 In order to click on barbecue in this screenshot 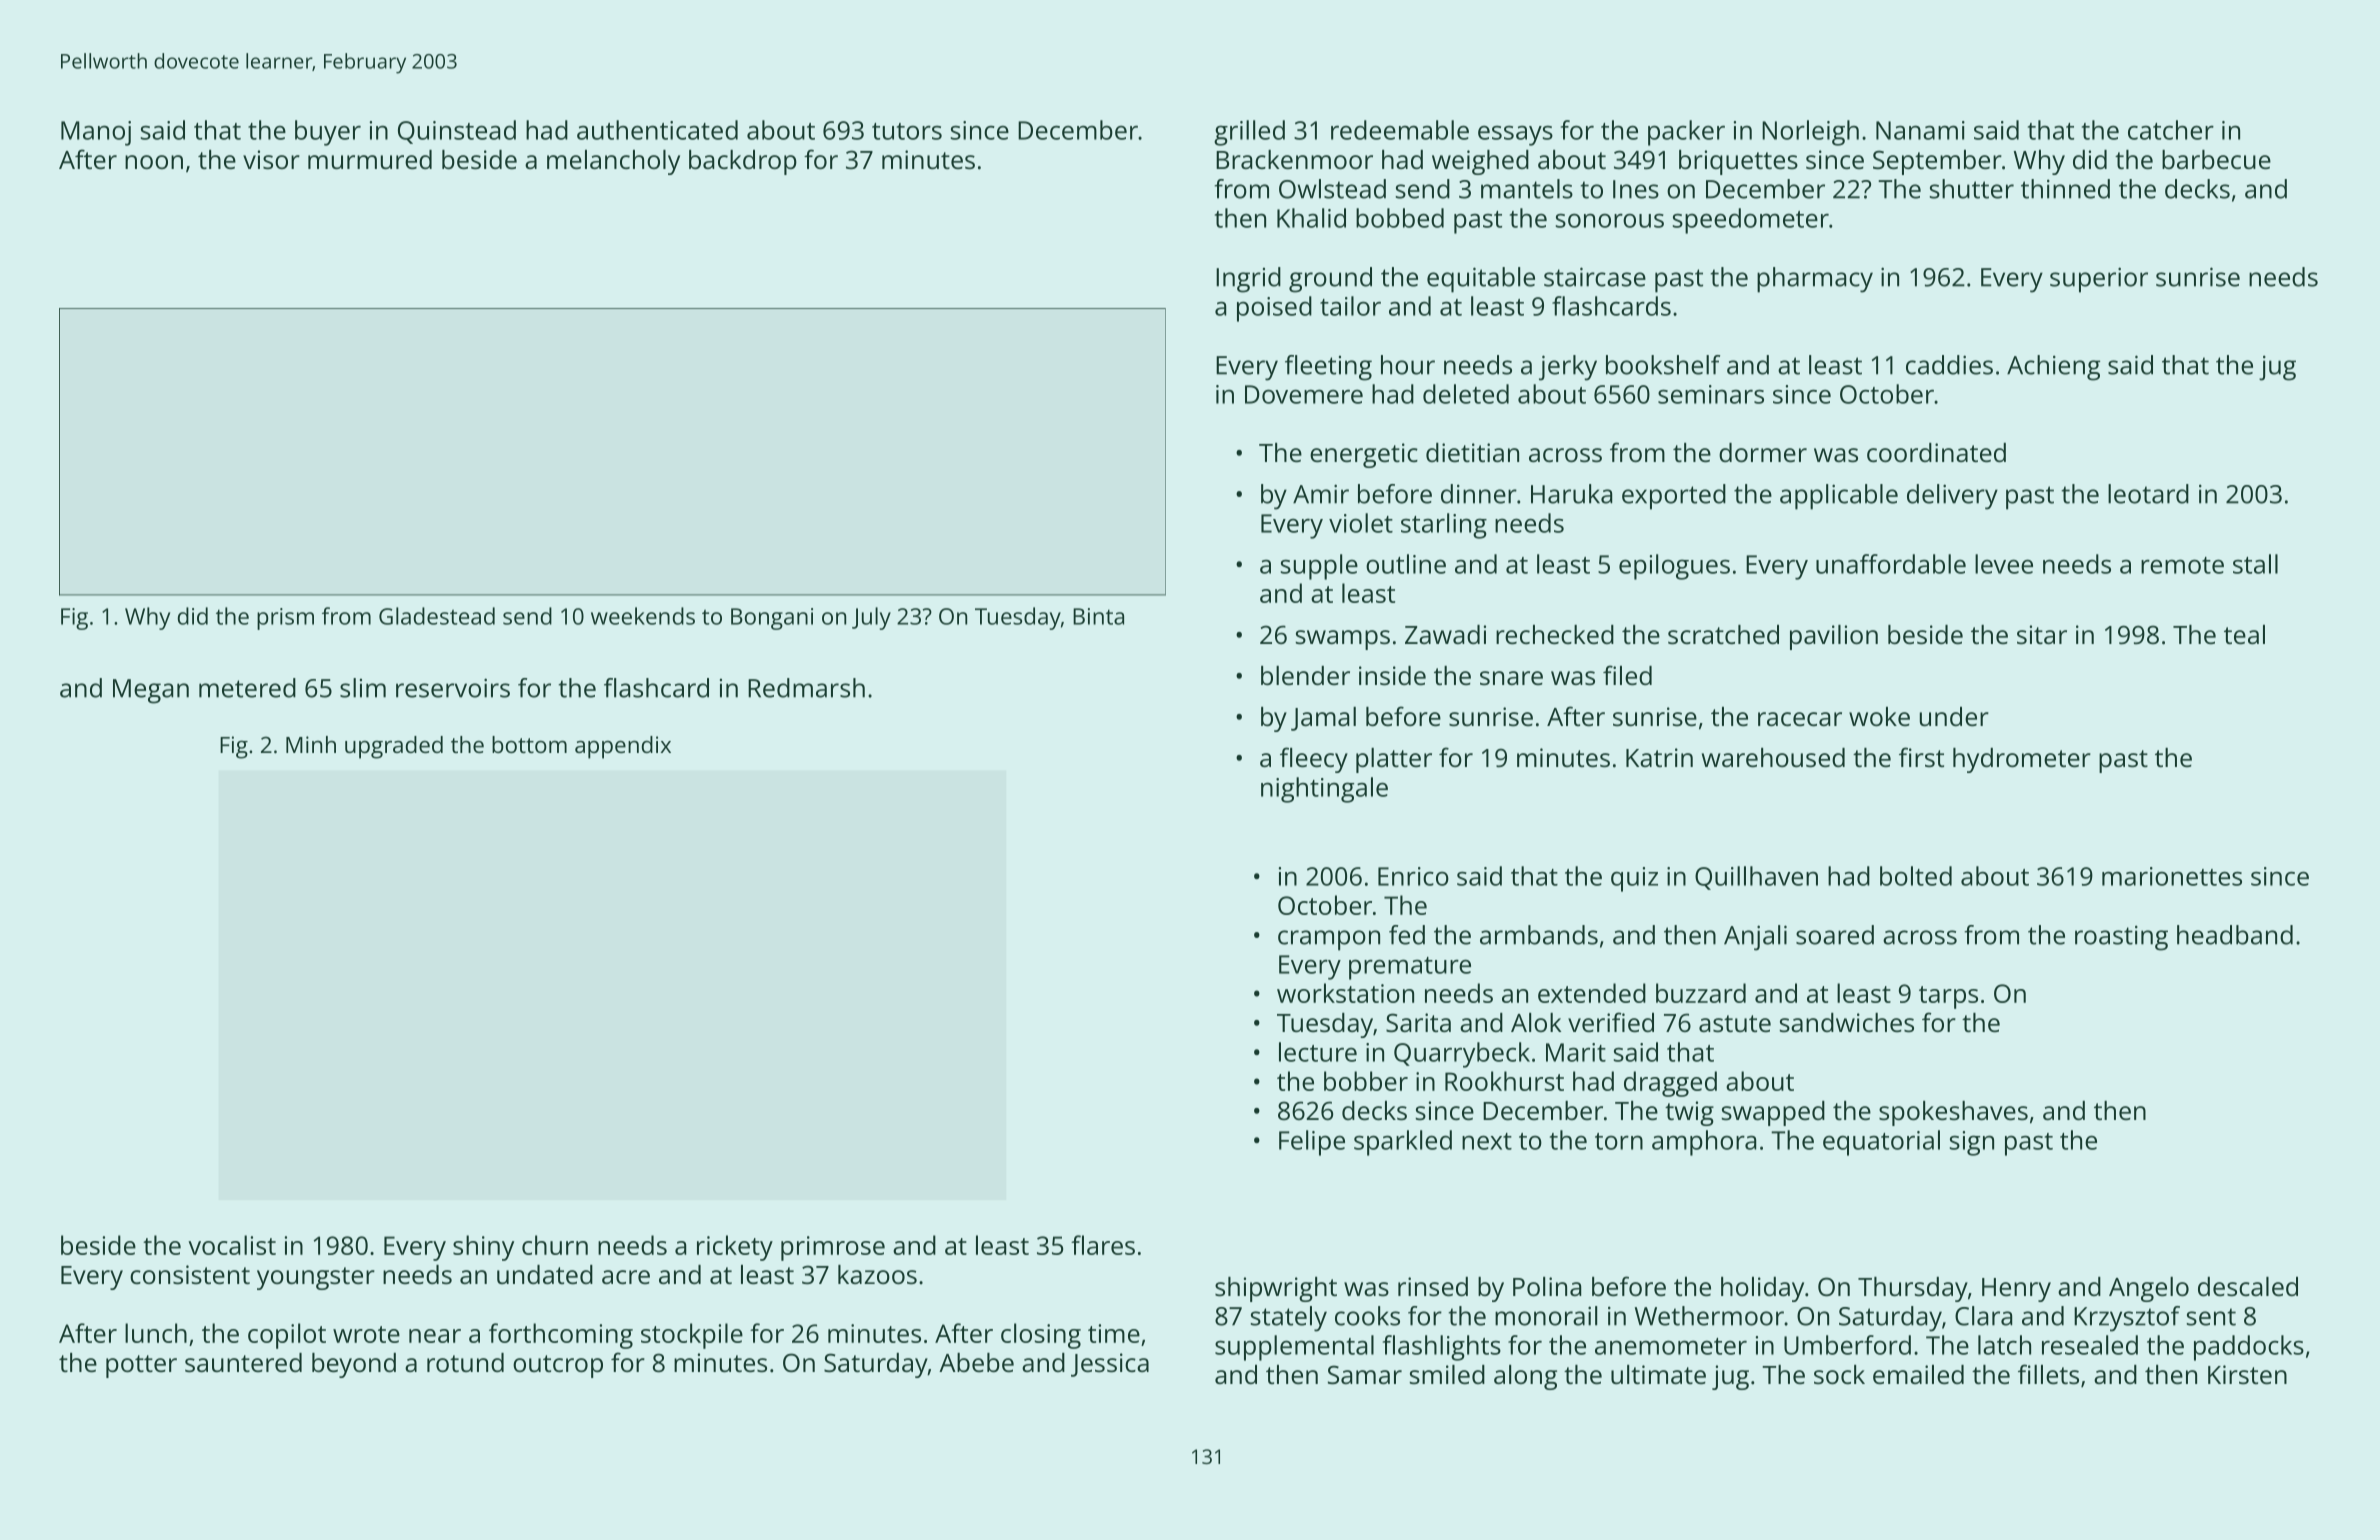, I will do `click(2216, 159)`.
